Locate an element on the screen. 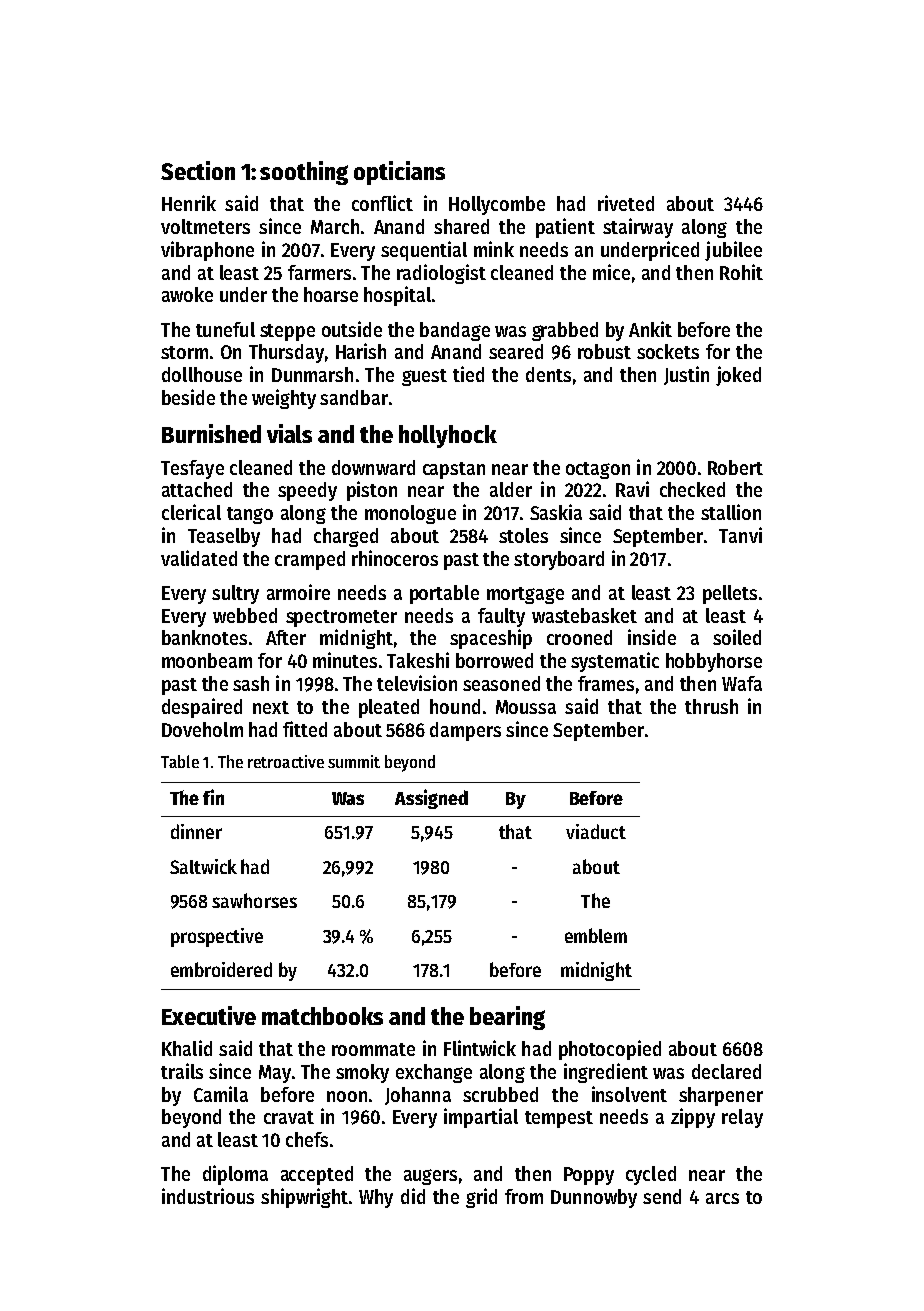 This screenshot has width=924, height=1311. Dunnowby is located at coordinates (594, 1198).
